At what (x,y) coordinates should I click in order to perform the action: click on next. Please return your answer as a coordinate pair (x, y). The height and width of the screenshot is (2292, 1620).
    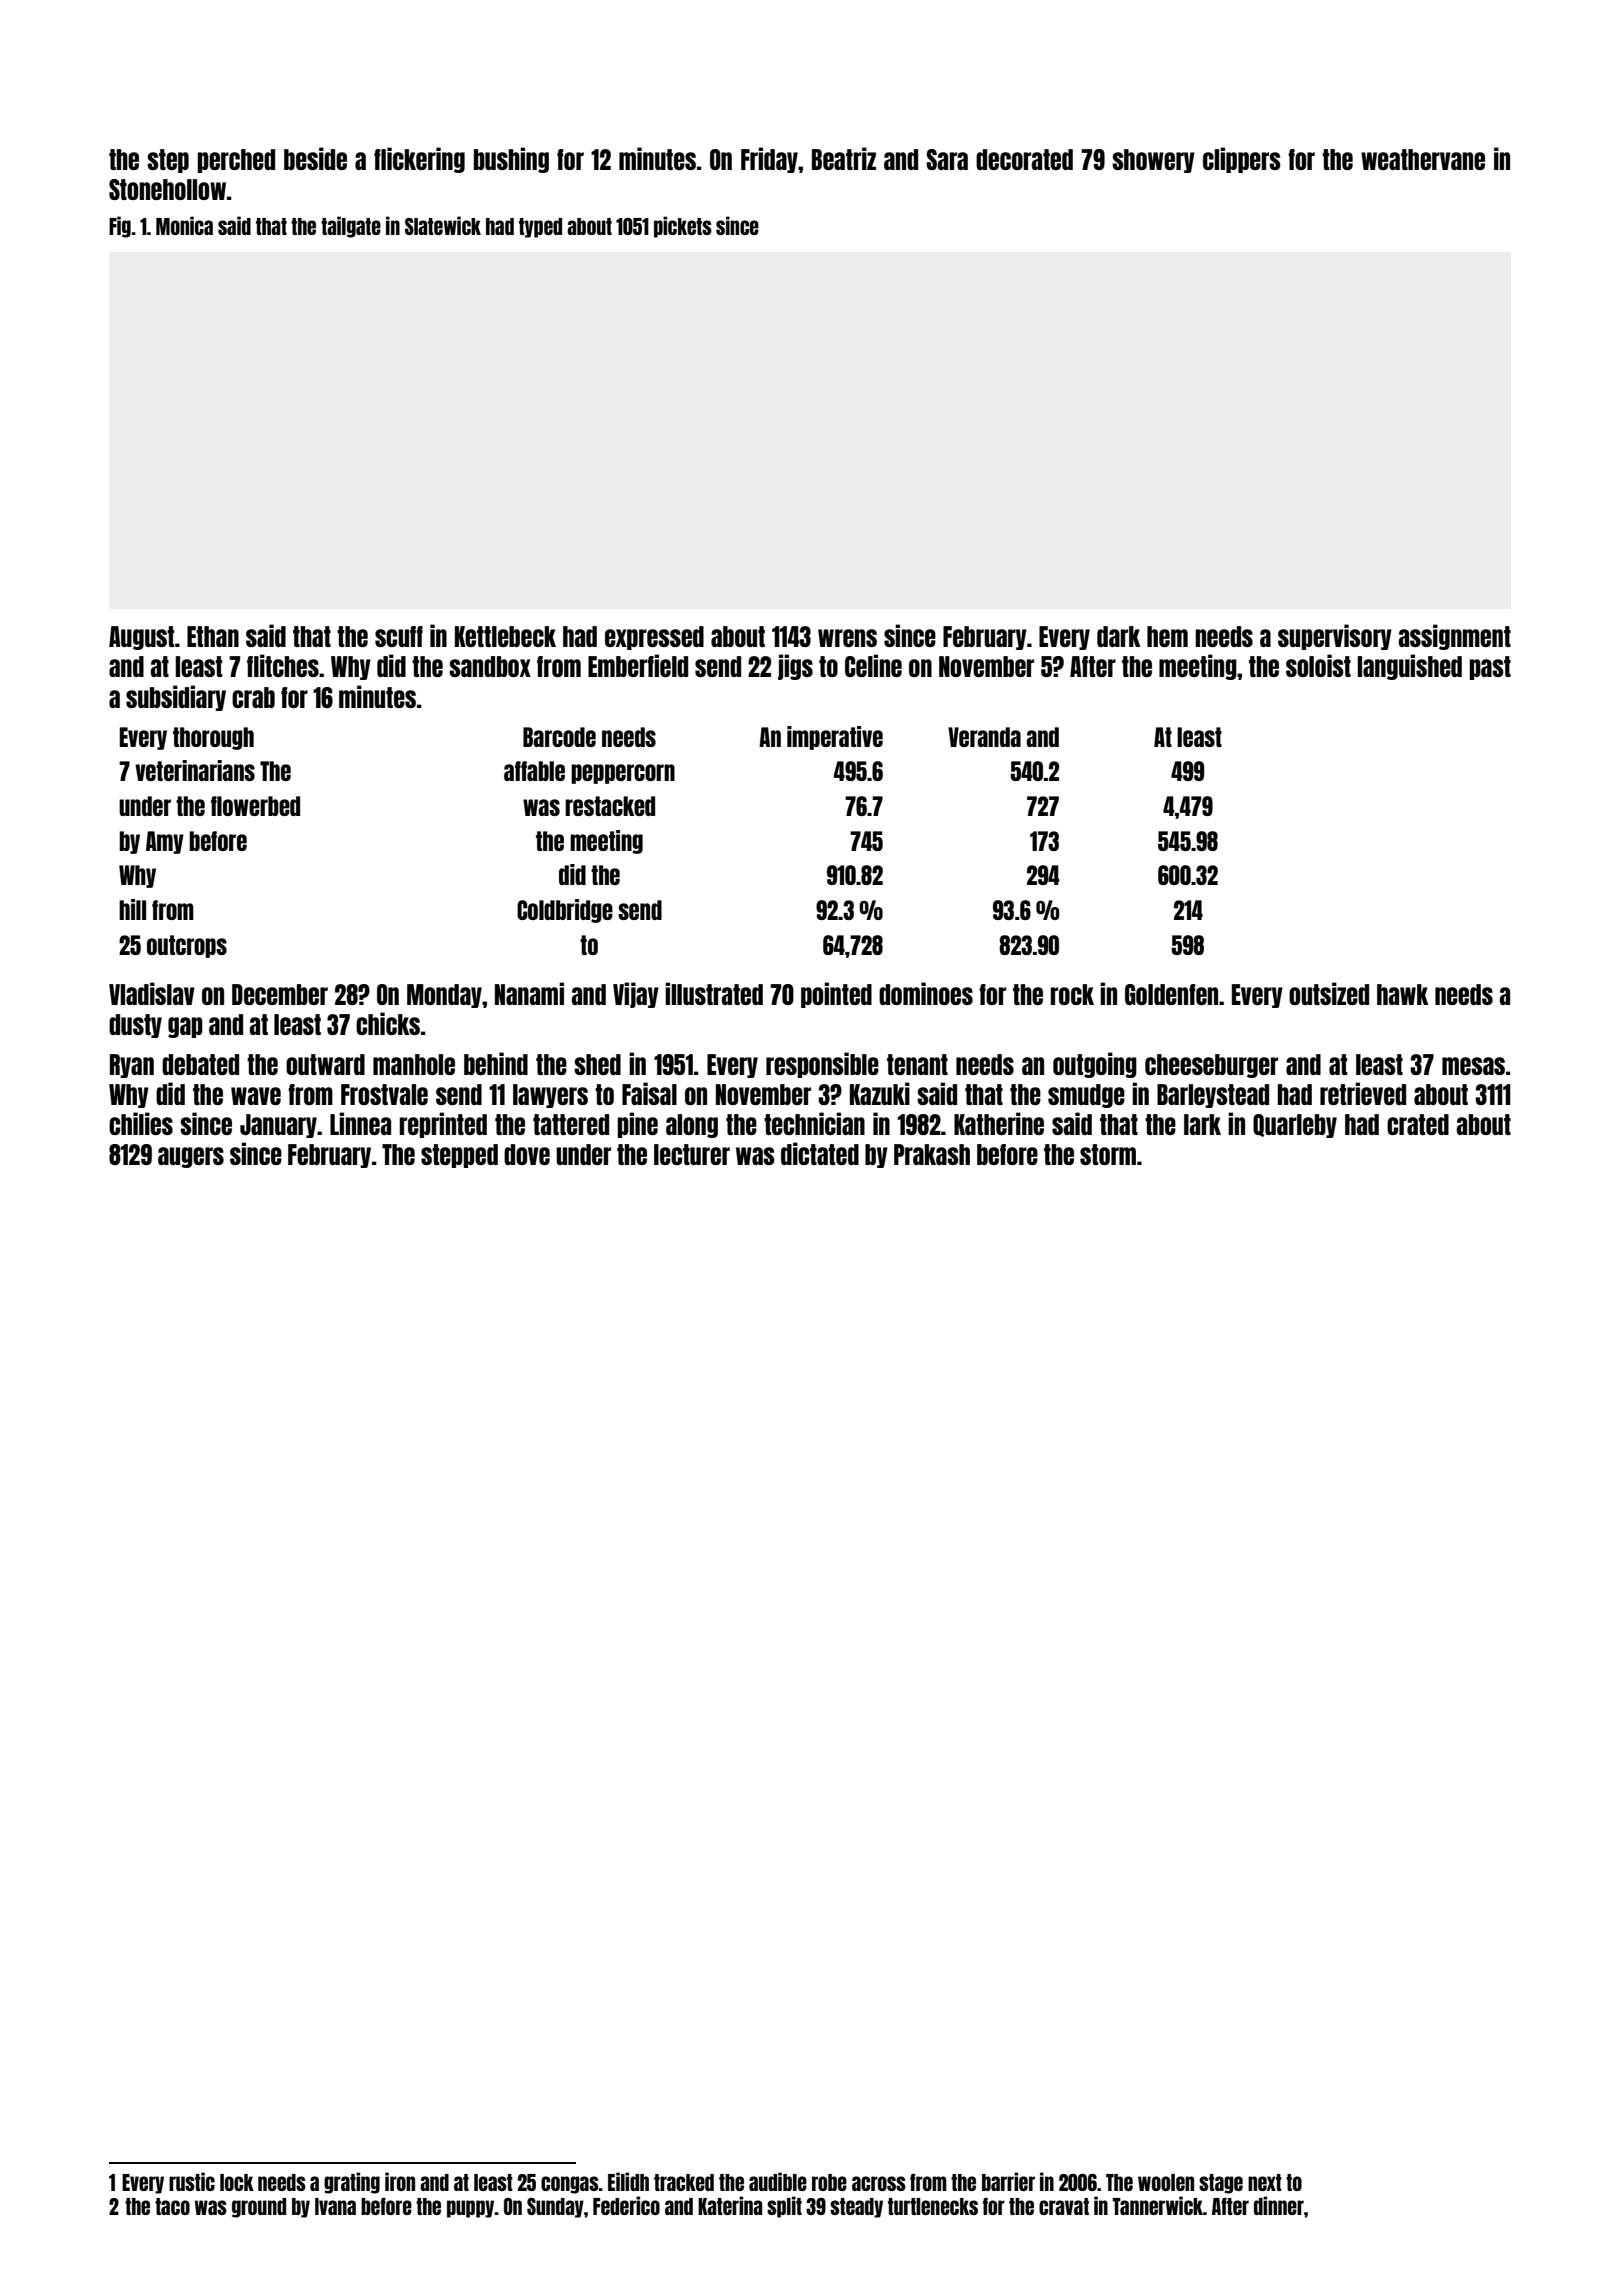
    Looking at the image, I should click on (1265, 2182).
